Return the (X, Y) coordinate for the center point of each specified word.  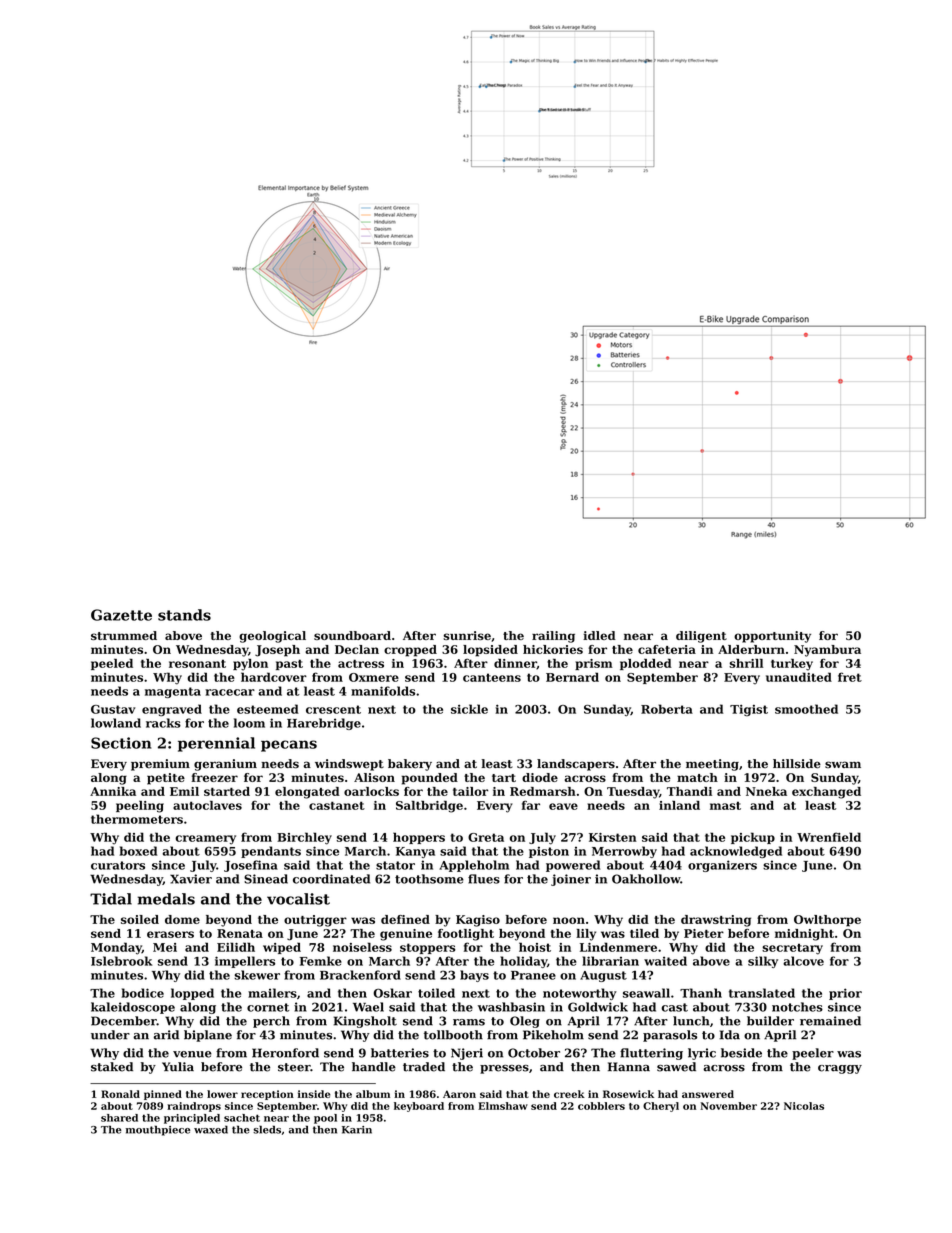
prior (845, 994)
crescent (333, 709)
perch (271, 1022)
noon (569, 920)
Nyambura (827, 651)
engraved (172, 710)
